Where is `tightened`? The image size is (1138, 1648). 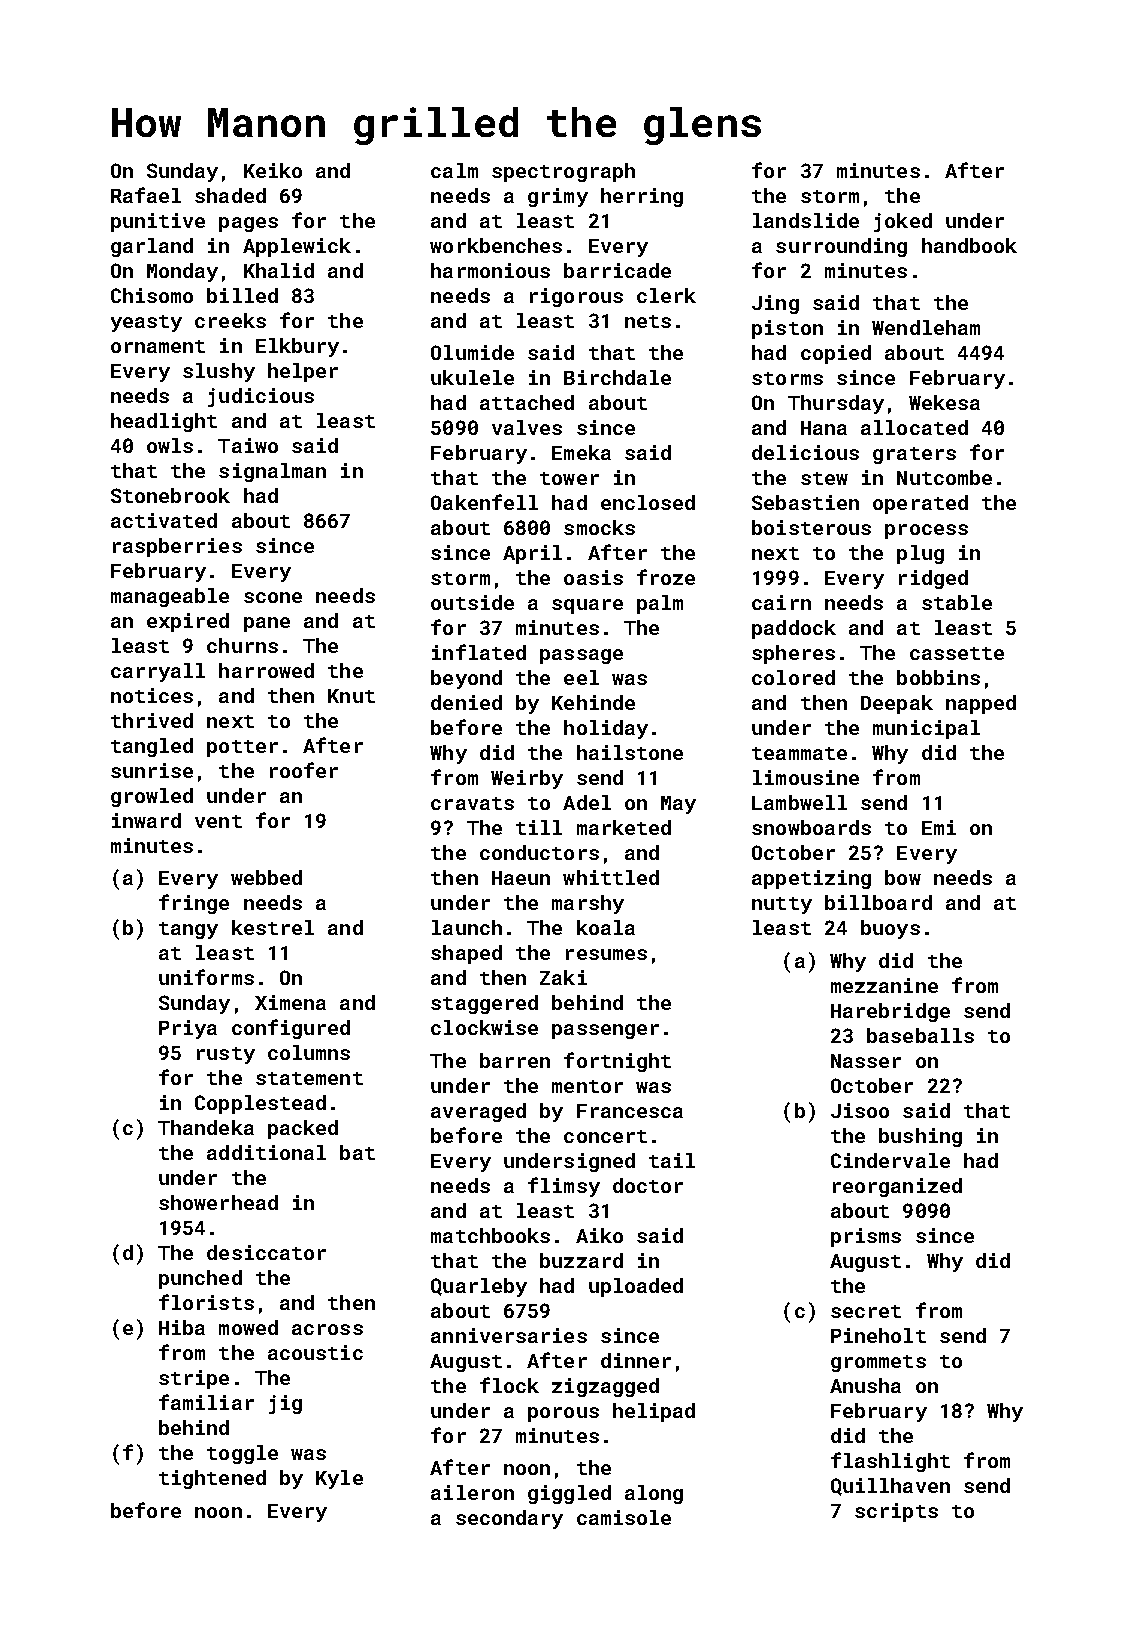
tightened is located at coordinates (212, 1479).
